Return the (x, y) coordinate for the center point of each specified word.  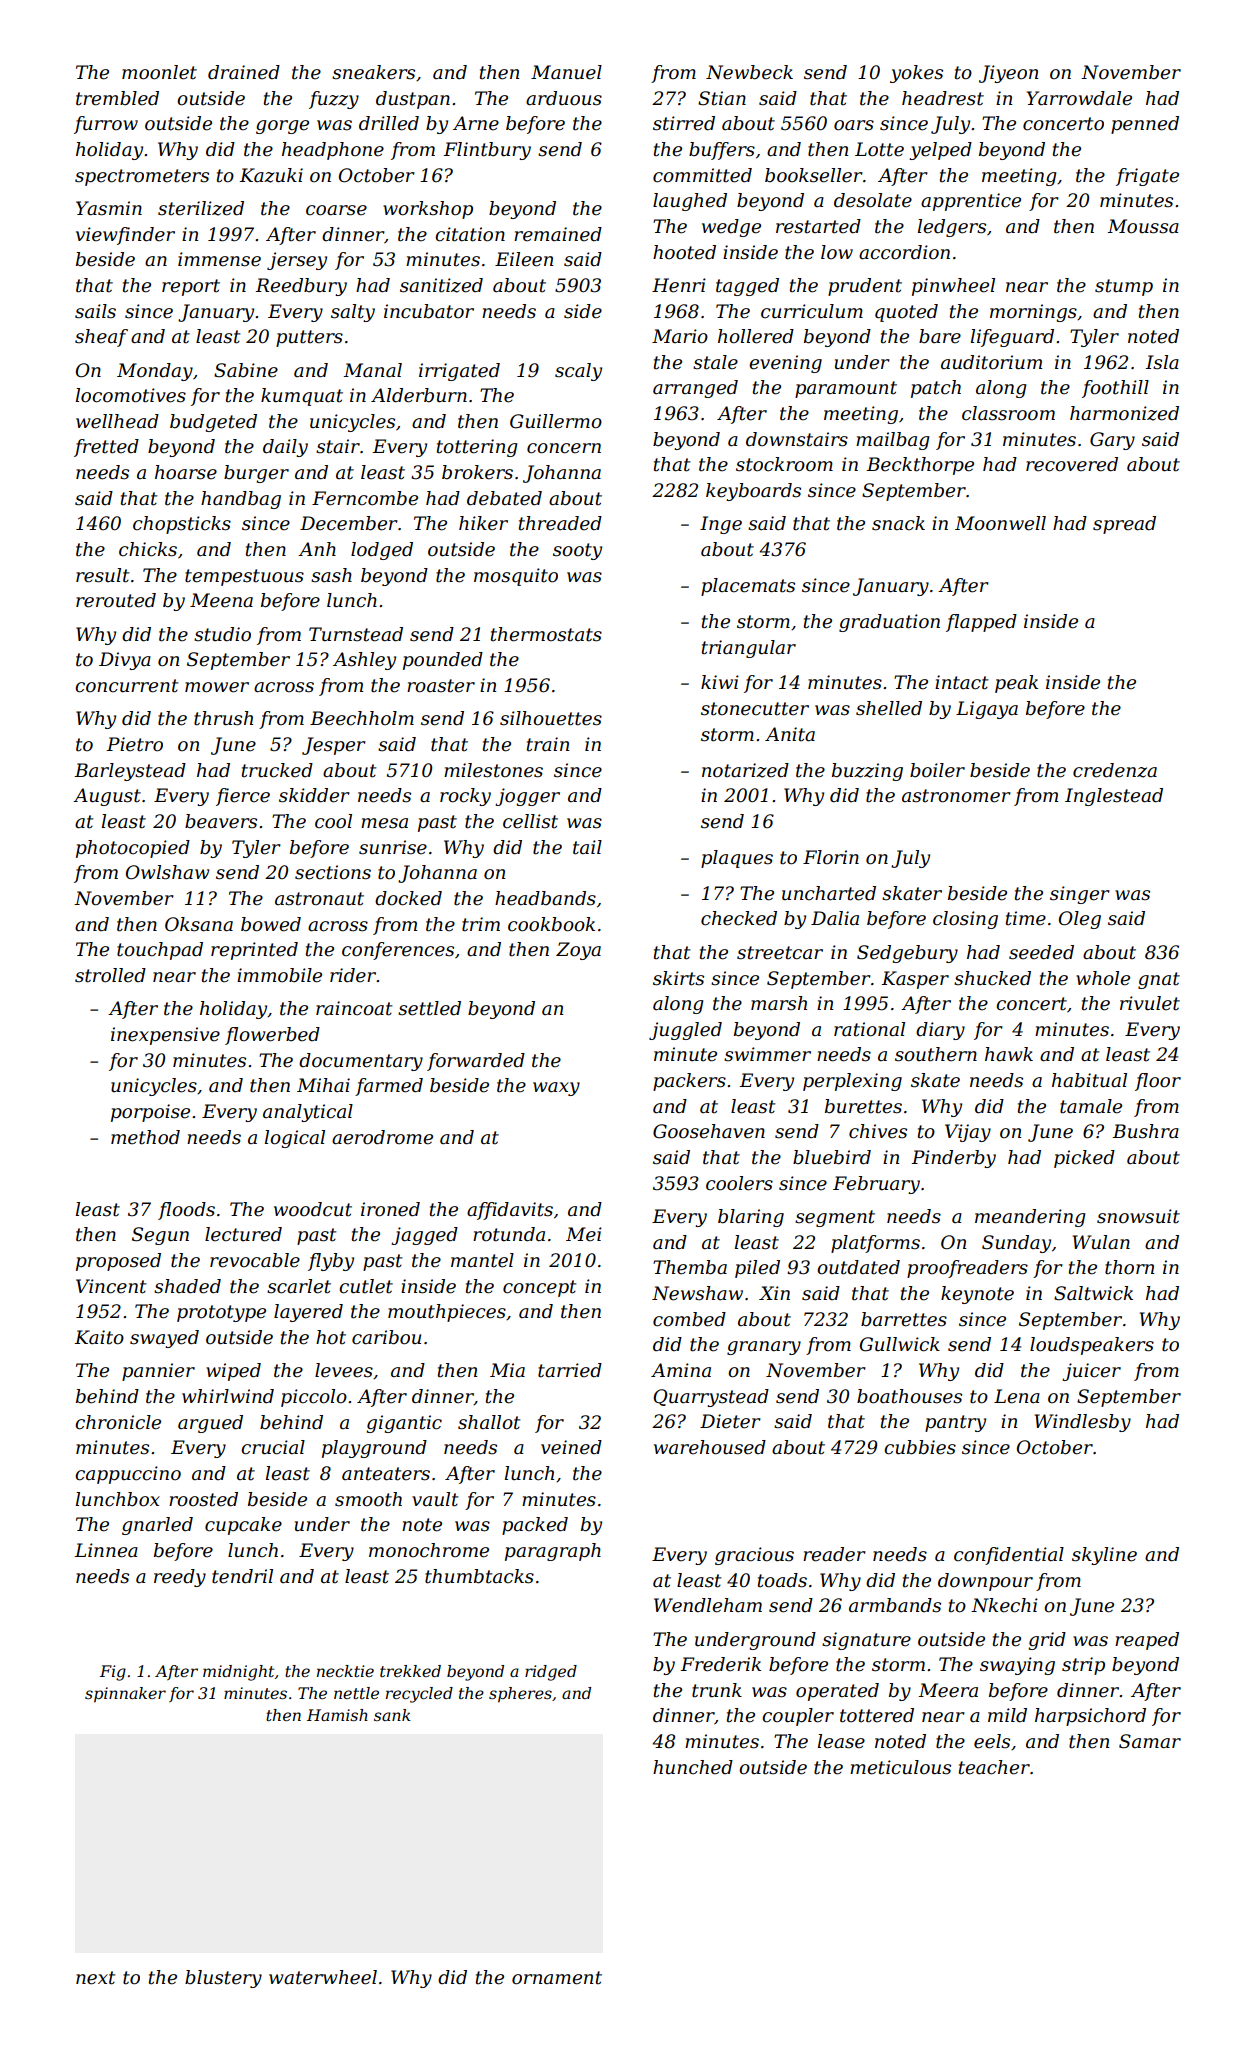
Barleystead (130, 772)
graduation (889, 623)
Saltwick (1093, 1293)
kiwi (720, 682)
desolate (873, 200)
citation (470, 234)
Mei (584, 1234)
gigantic (404, 1424)
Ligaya (987, 710)
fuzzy (334, 100)
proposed (118, 1262)
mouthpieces (447, 1313)
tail (587, 847)
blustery (223, 1979)
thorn (1129, 1267)
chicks (148, 549)
